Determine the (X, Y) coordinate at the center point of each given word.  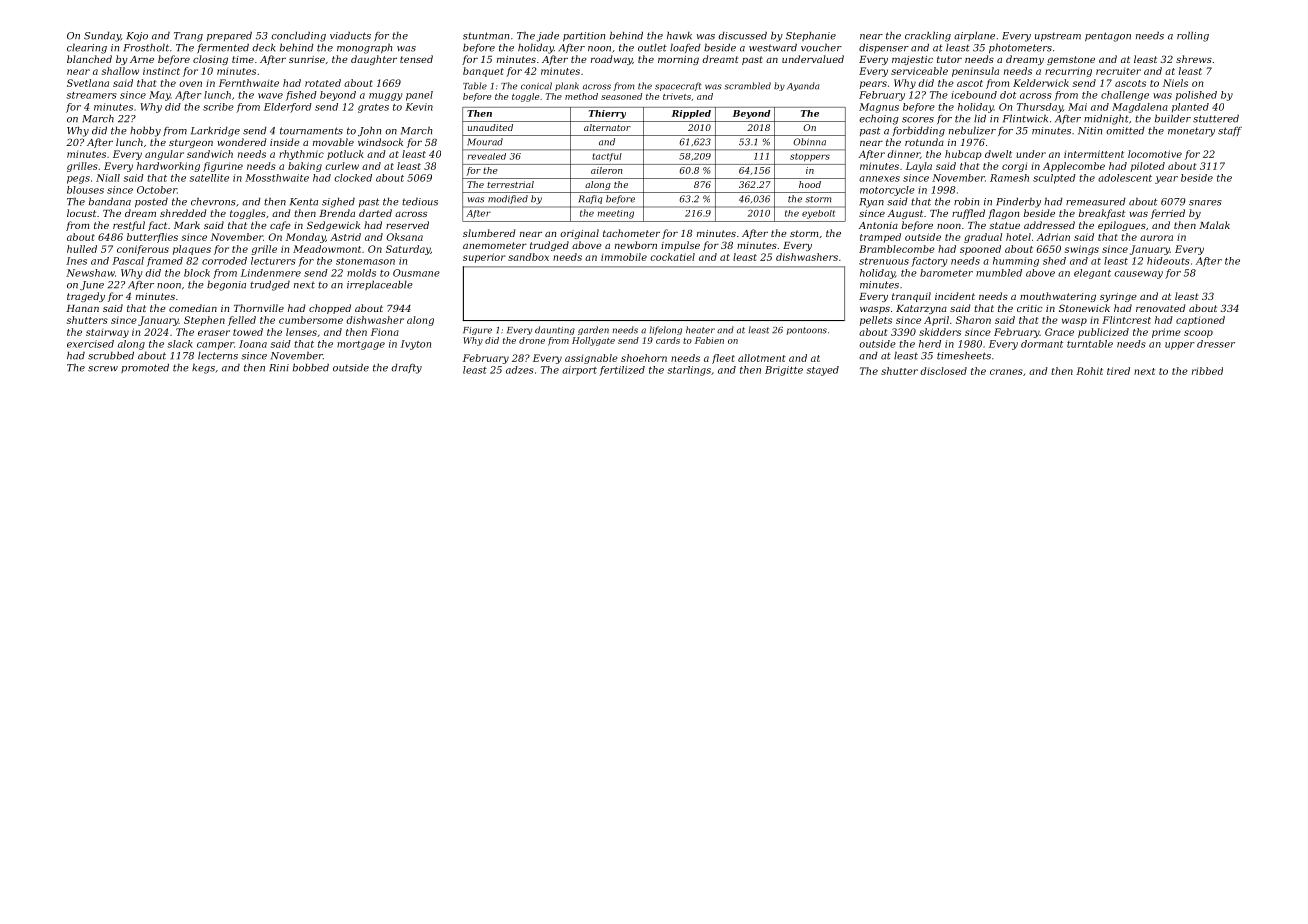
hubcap (963, 155)
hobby (145, 131)
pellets (876, 321)
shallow (120, 71)
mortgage (361, 345)
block (197, 273)
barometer (946, 273)
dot (1008, 95)
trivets (677, 96)
